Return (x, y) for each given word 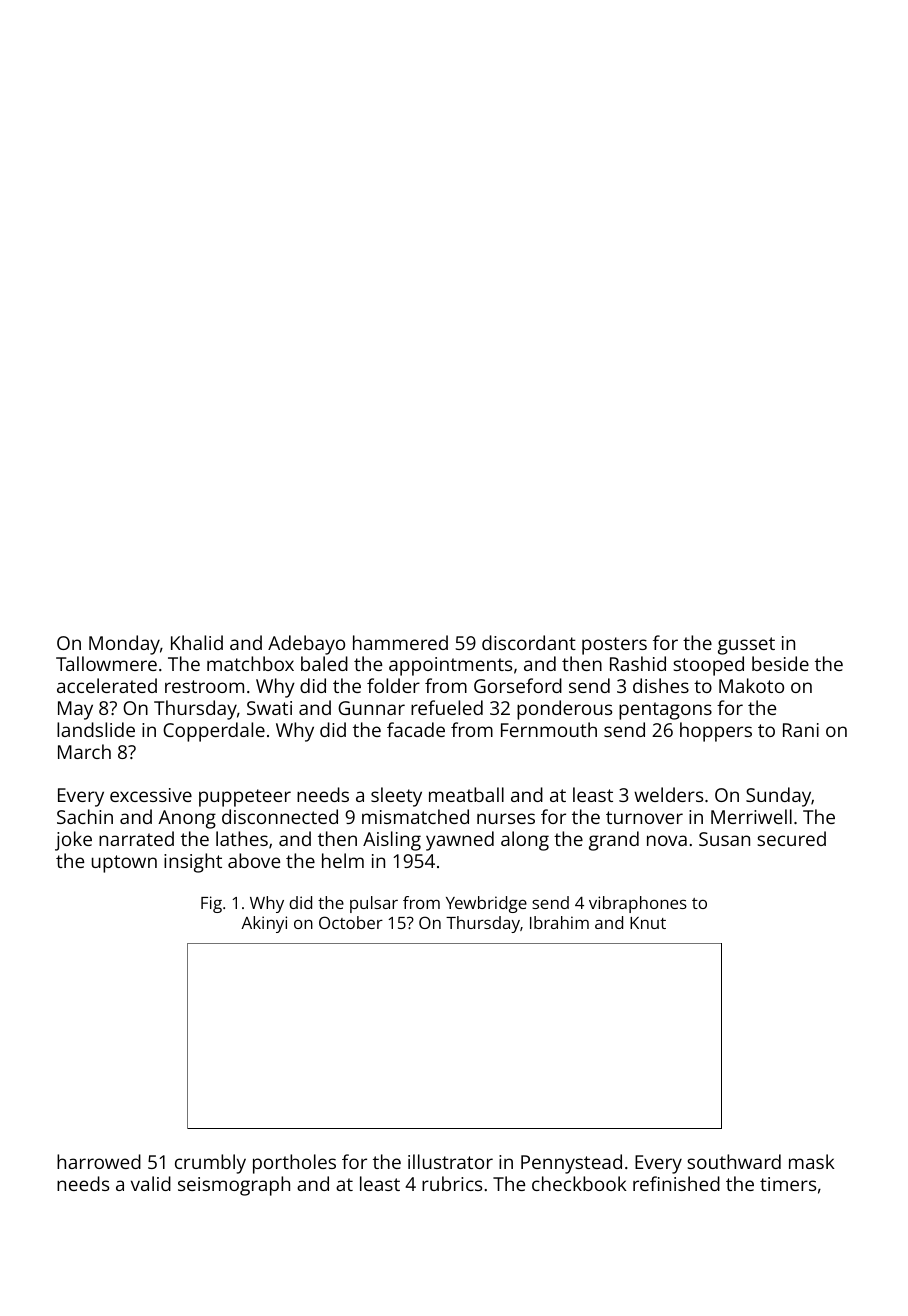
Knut (648, 923)
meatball (466, 794)
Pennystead (571, 1164)
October (351, 922)
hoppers (716, 732)
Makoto (751, 685)
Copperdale (214, 732)
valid (151, 1183)
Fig (211, 904)
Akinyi (264, 924)
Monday (124, 645)
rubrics (452, 1183)
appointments (450, 666)
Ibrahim (559, 922)
